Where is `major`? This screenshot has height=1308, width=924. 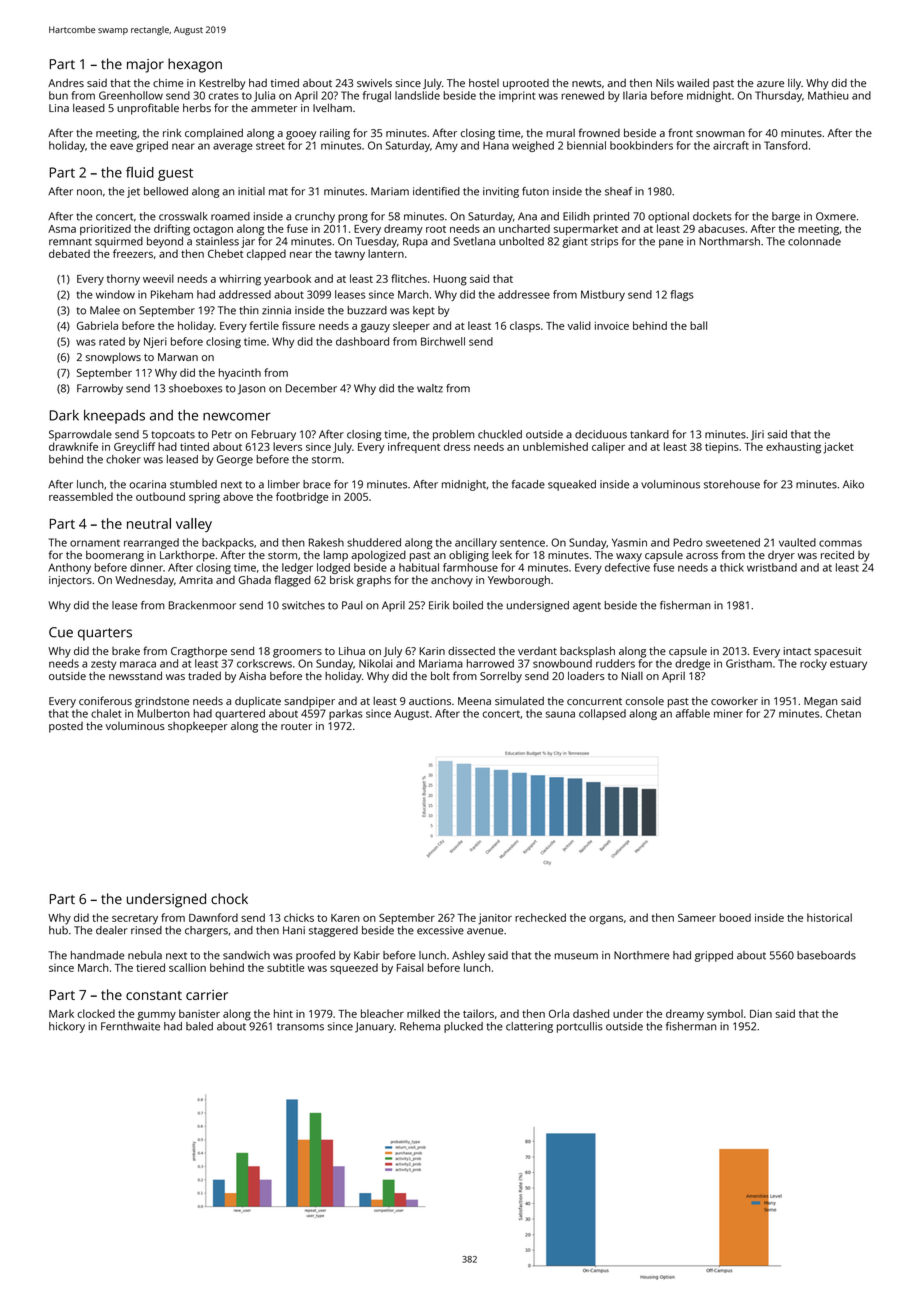 major is located at coordinates (145, 66).
